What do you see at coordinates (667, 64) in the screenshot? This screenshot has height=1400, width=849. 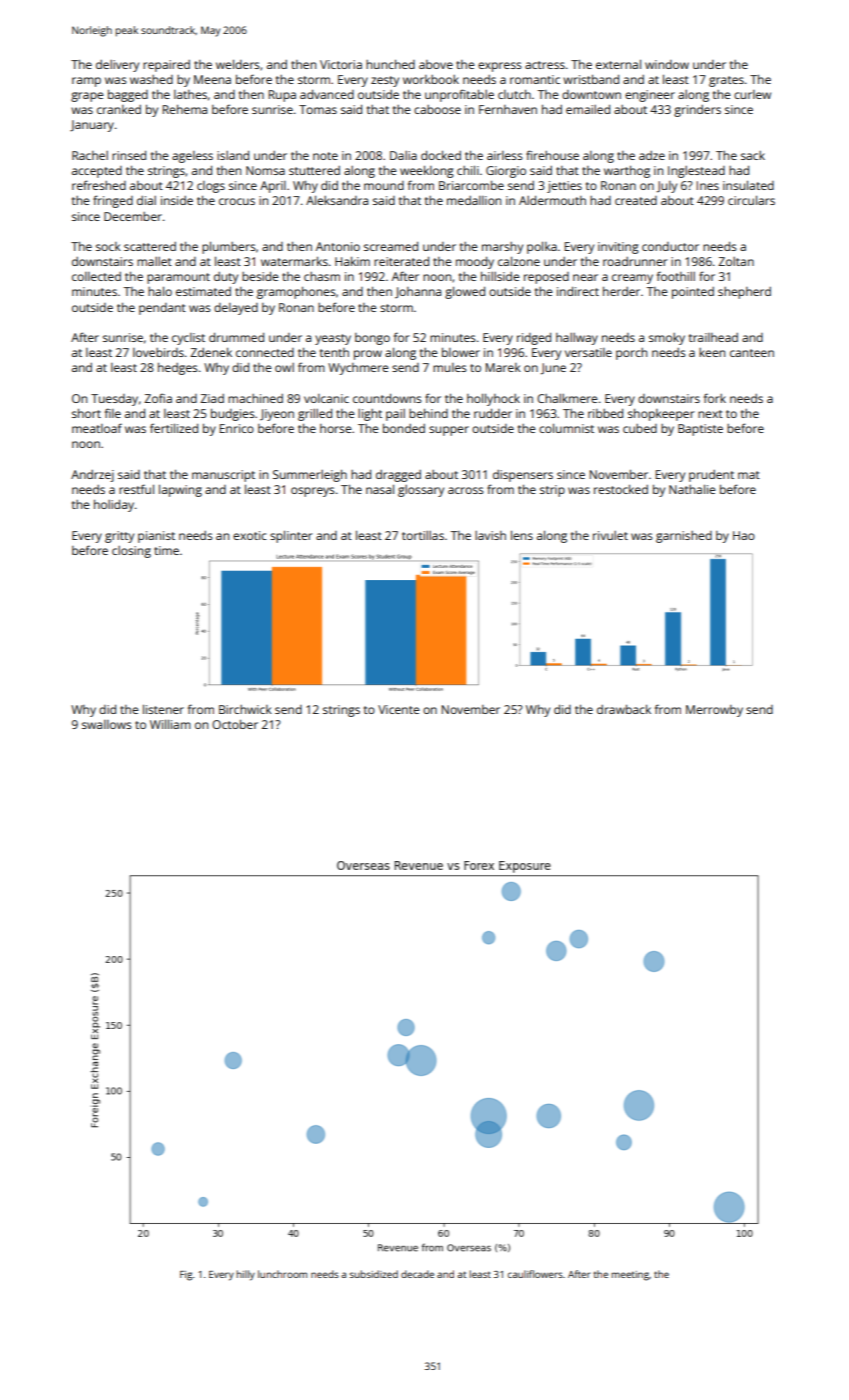 I see `window` at bounding box center [667, 64].
